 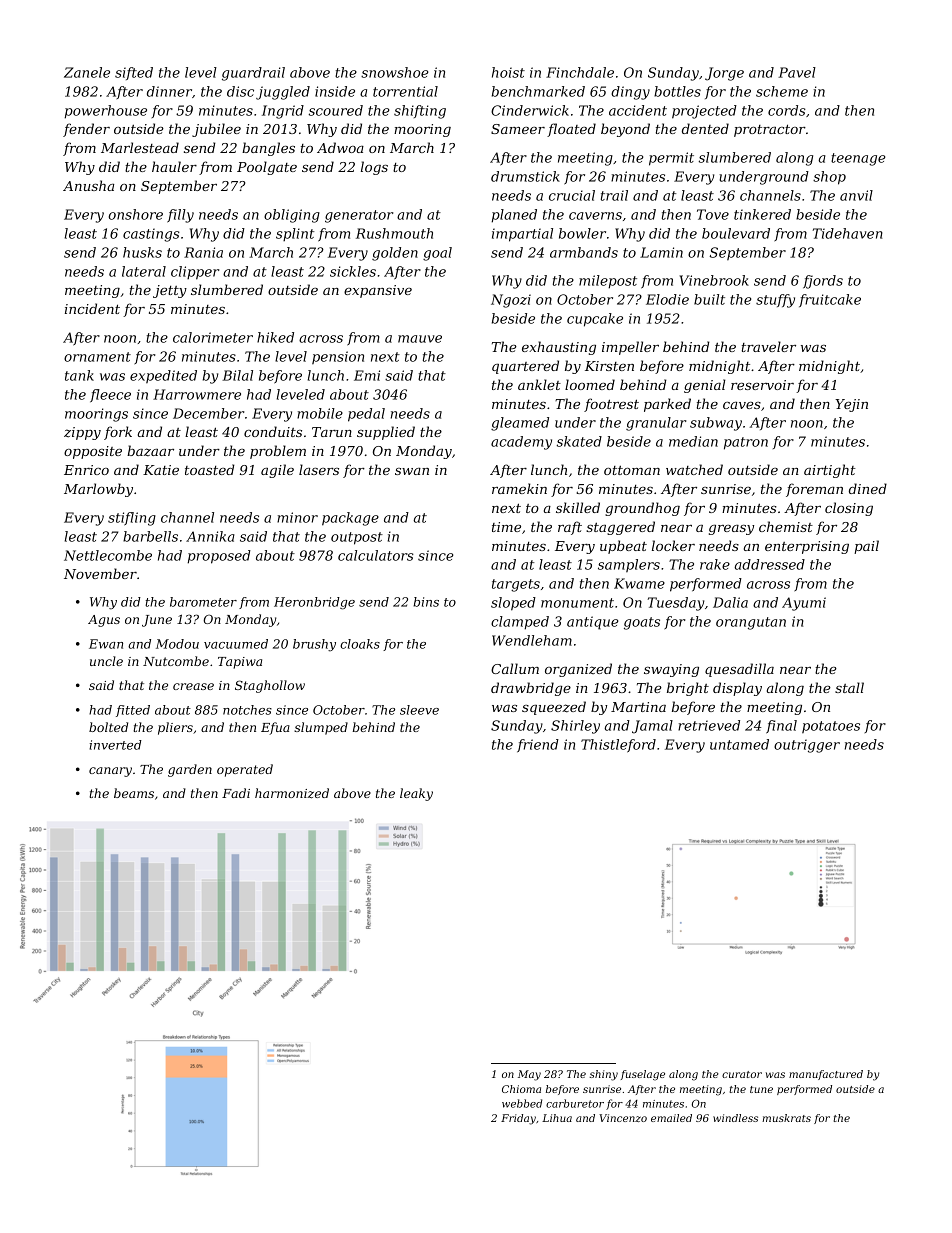 I want to click on harmonized, so click(x=292, y=793).
